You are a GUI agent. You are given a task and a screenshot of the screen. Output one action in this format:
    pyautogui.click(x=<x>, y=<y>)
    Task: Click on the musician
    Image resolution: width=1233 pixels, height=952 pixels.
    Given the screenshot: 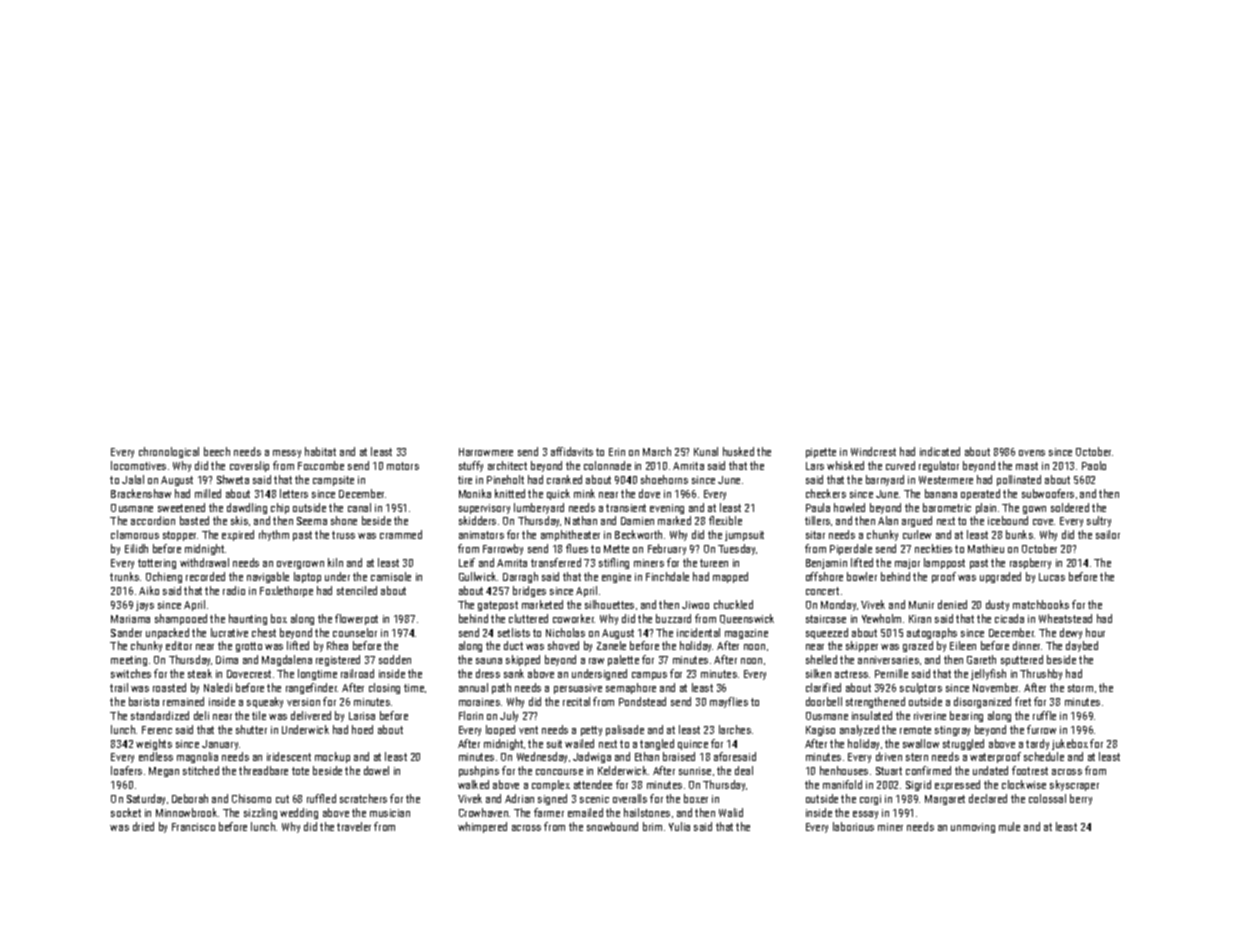 What is the action you would take?
    pyautogui.click(x=390, y=813)
